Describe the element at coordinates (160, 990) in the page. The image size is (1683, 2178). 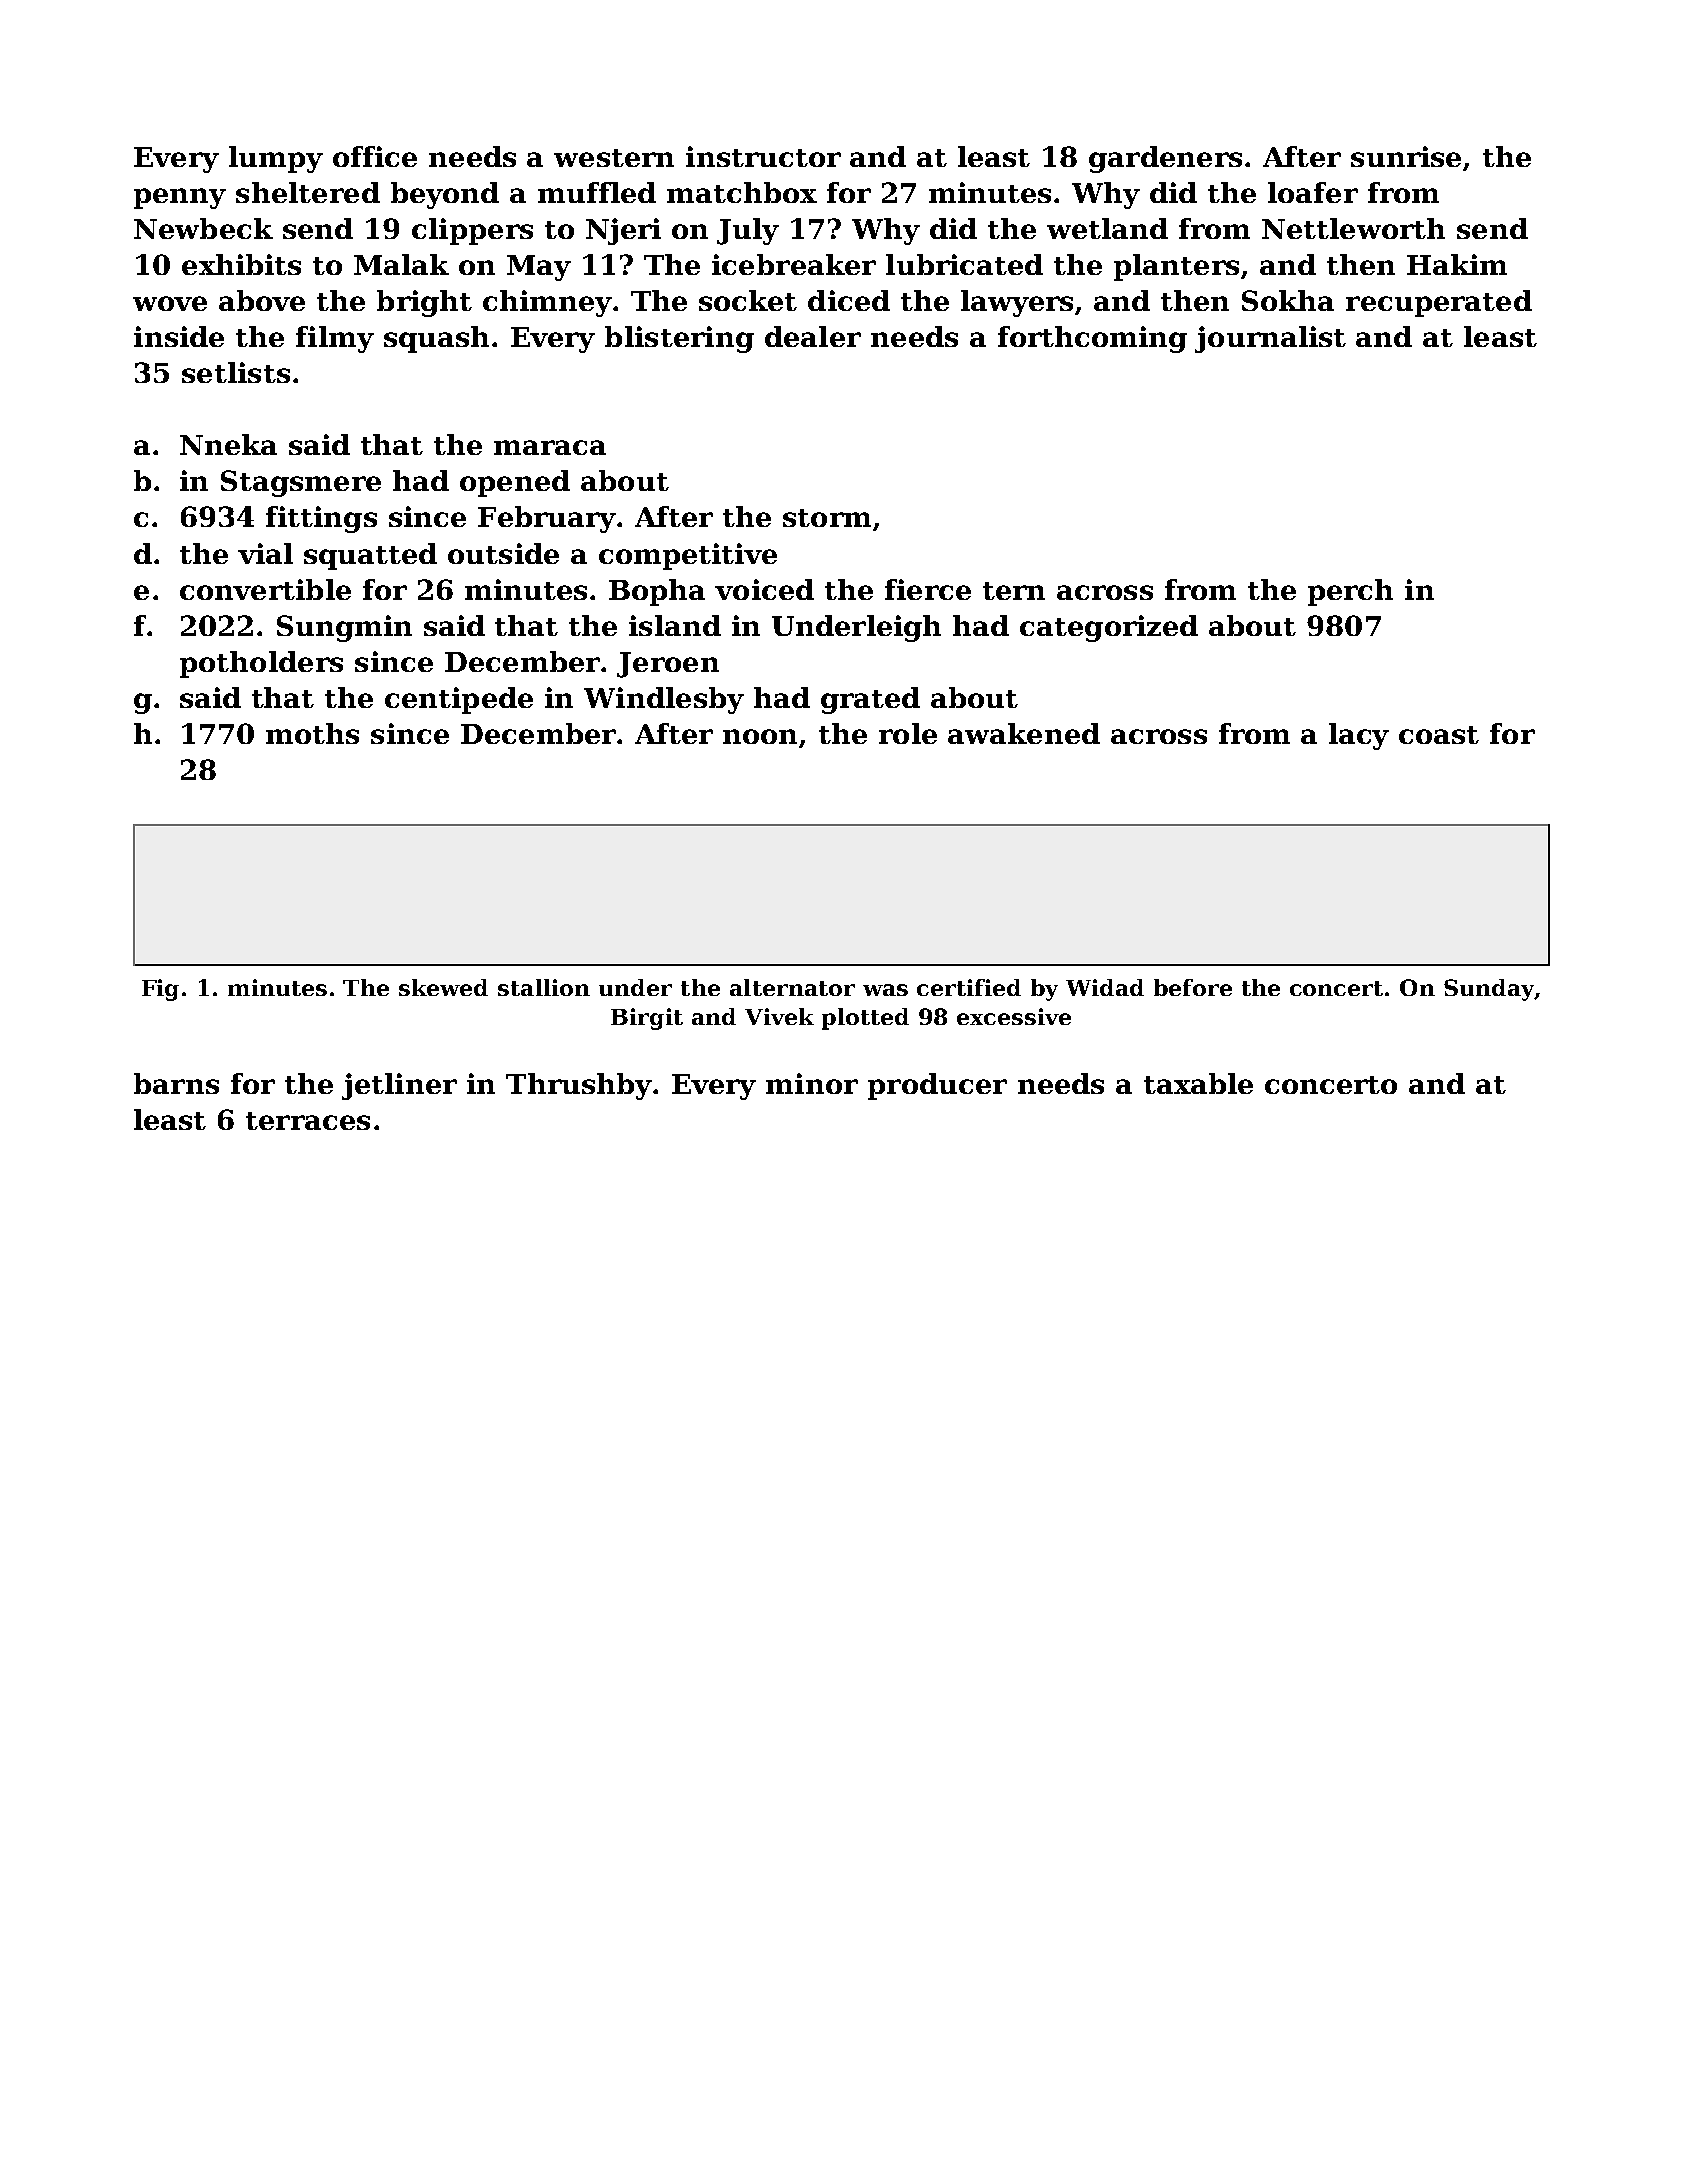
I see `Fig` at that location.
